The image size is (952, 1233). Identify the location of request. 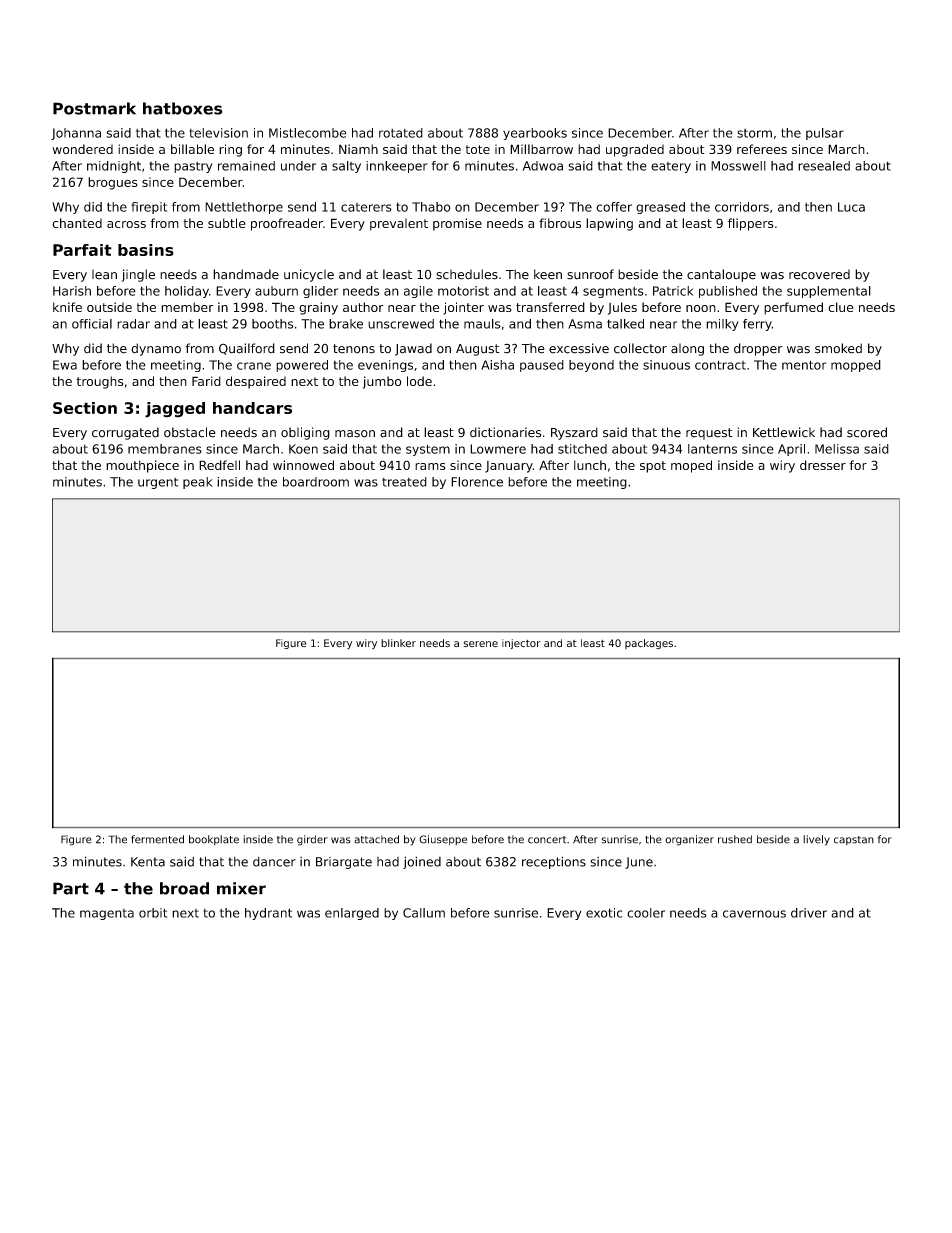
(709, 434).
